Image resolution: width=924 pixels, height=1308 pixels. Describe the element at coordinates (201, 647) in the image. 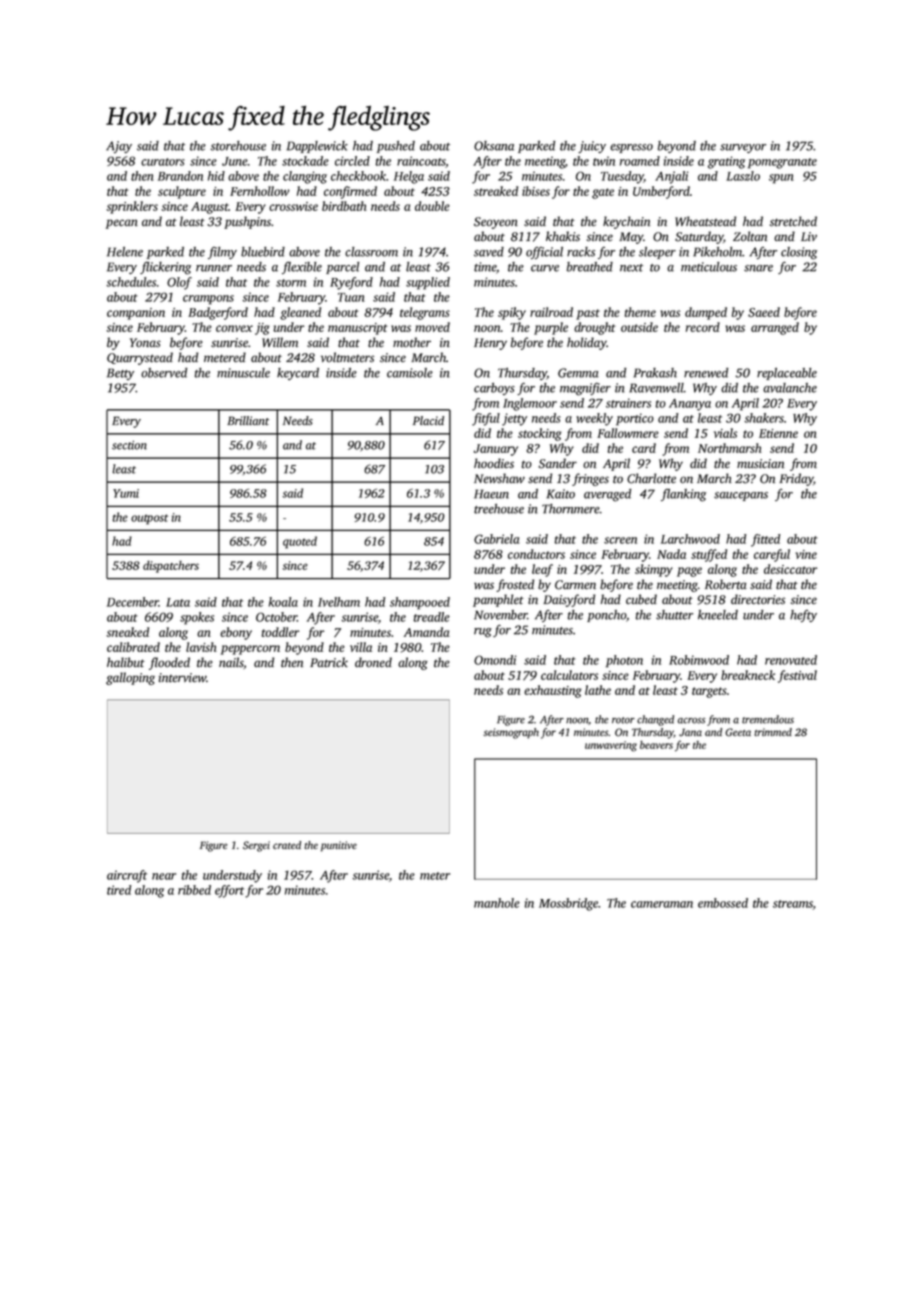

I see `lavish` at that location.
